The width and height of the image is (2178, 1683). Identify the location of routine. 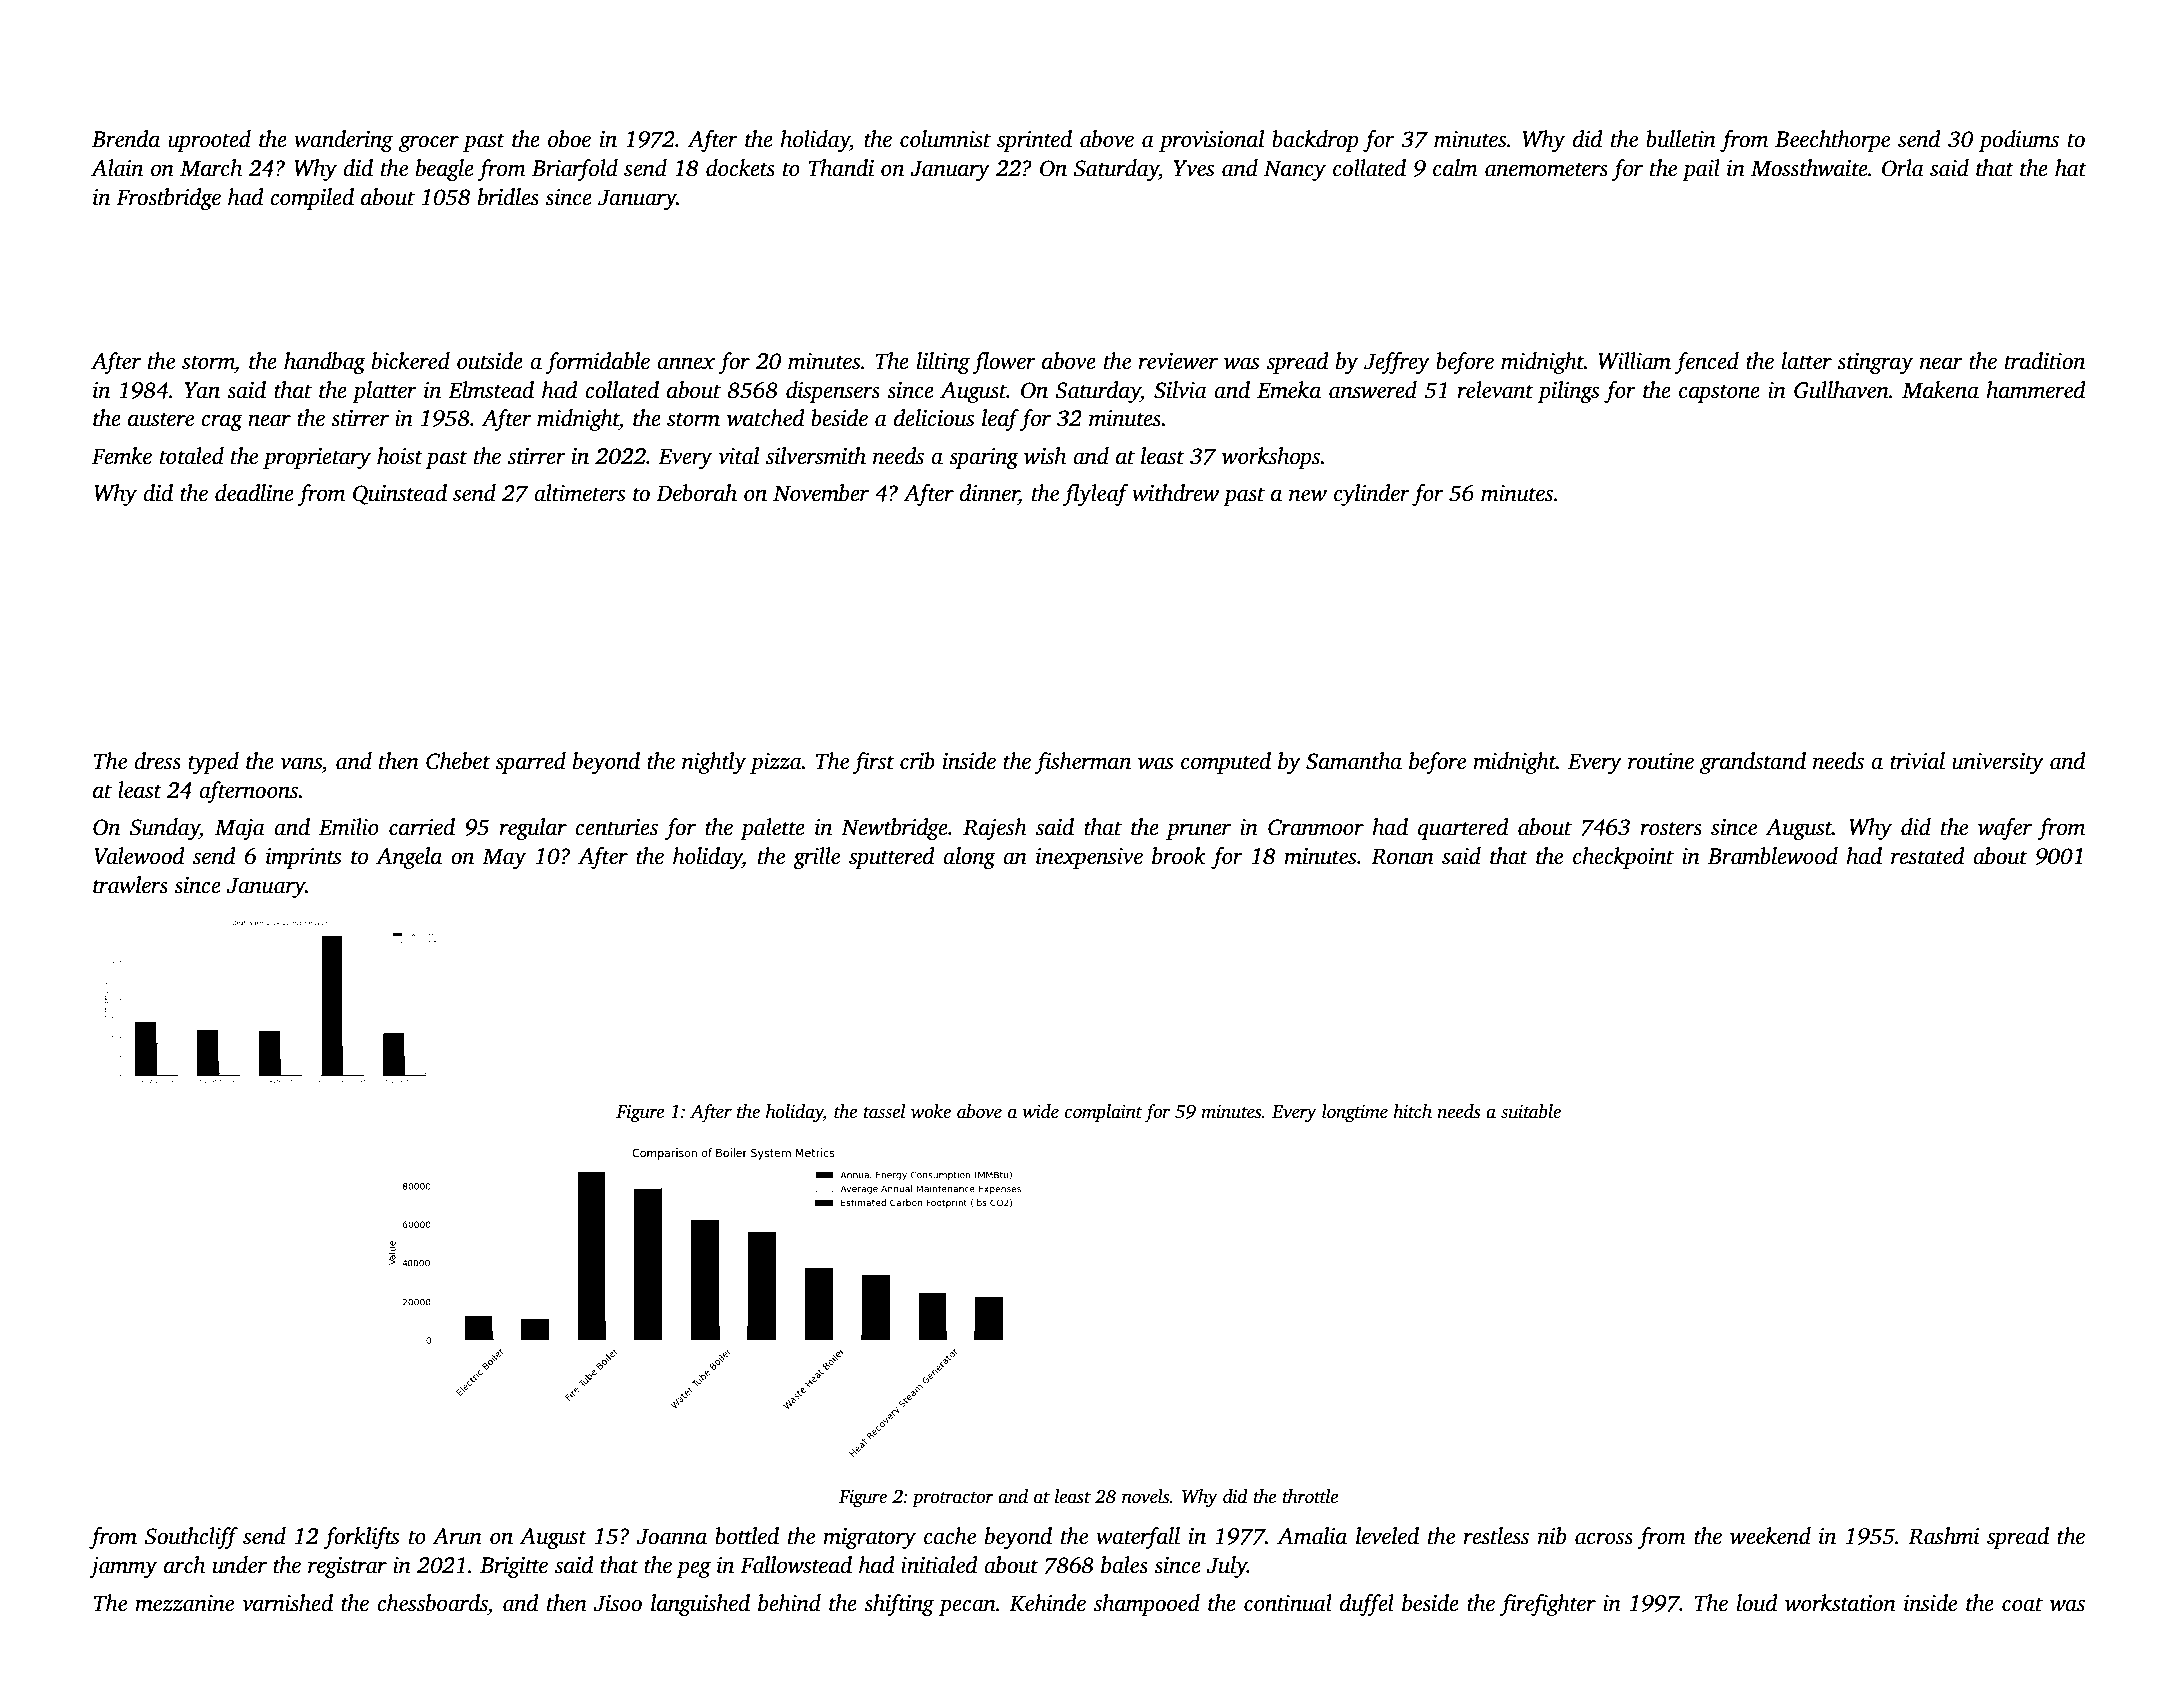
(1661, 761).
